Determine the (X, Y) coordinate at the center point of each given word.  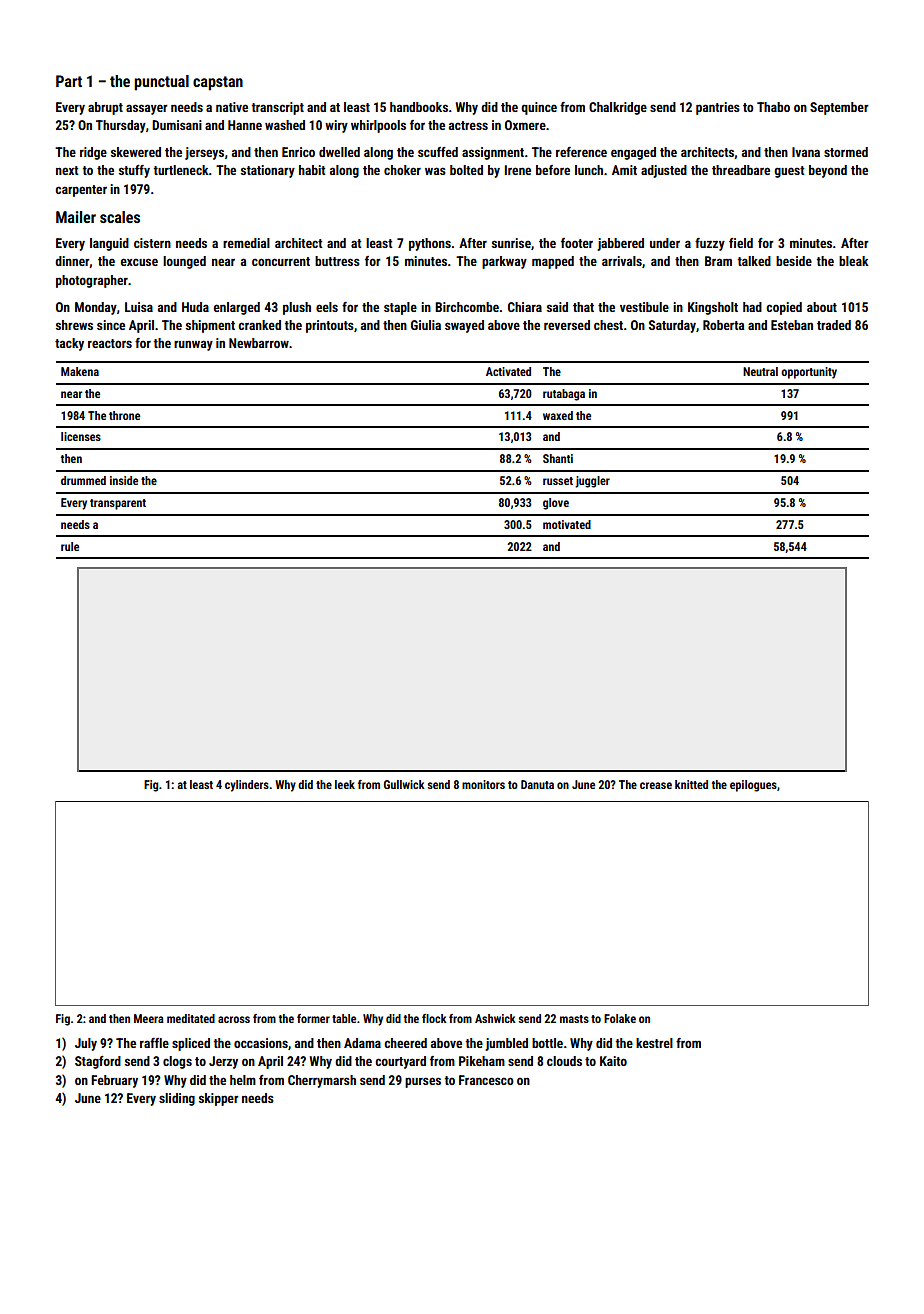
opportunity (809, 373)
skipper (219, 1099)
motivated (567, 524)
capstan (218, 83)
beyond (828, 171)
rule (70, 546)
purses (423, 1082)
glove (556, 504)
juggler (592, 482)
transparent (118, 504)
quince (539, 108)
